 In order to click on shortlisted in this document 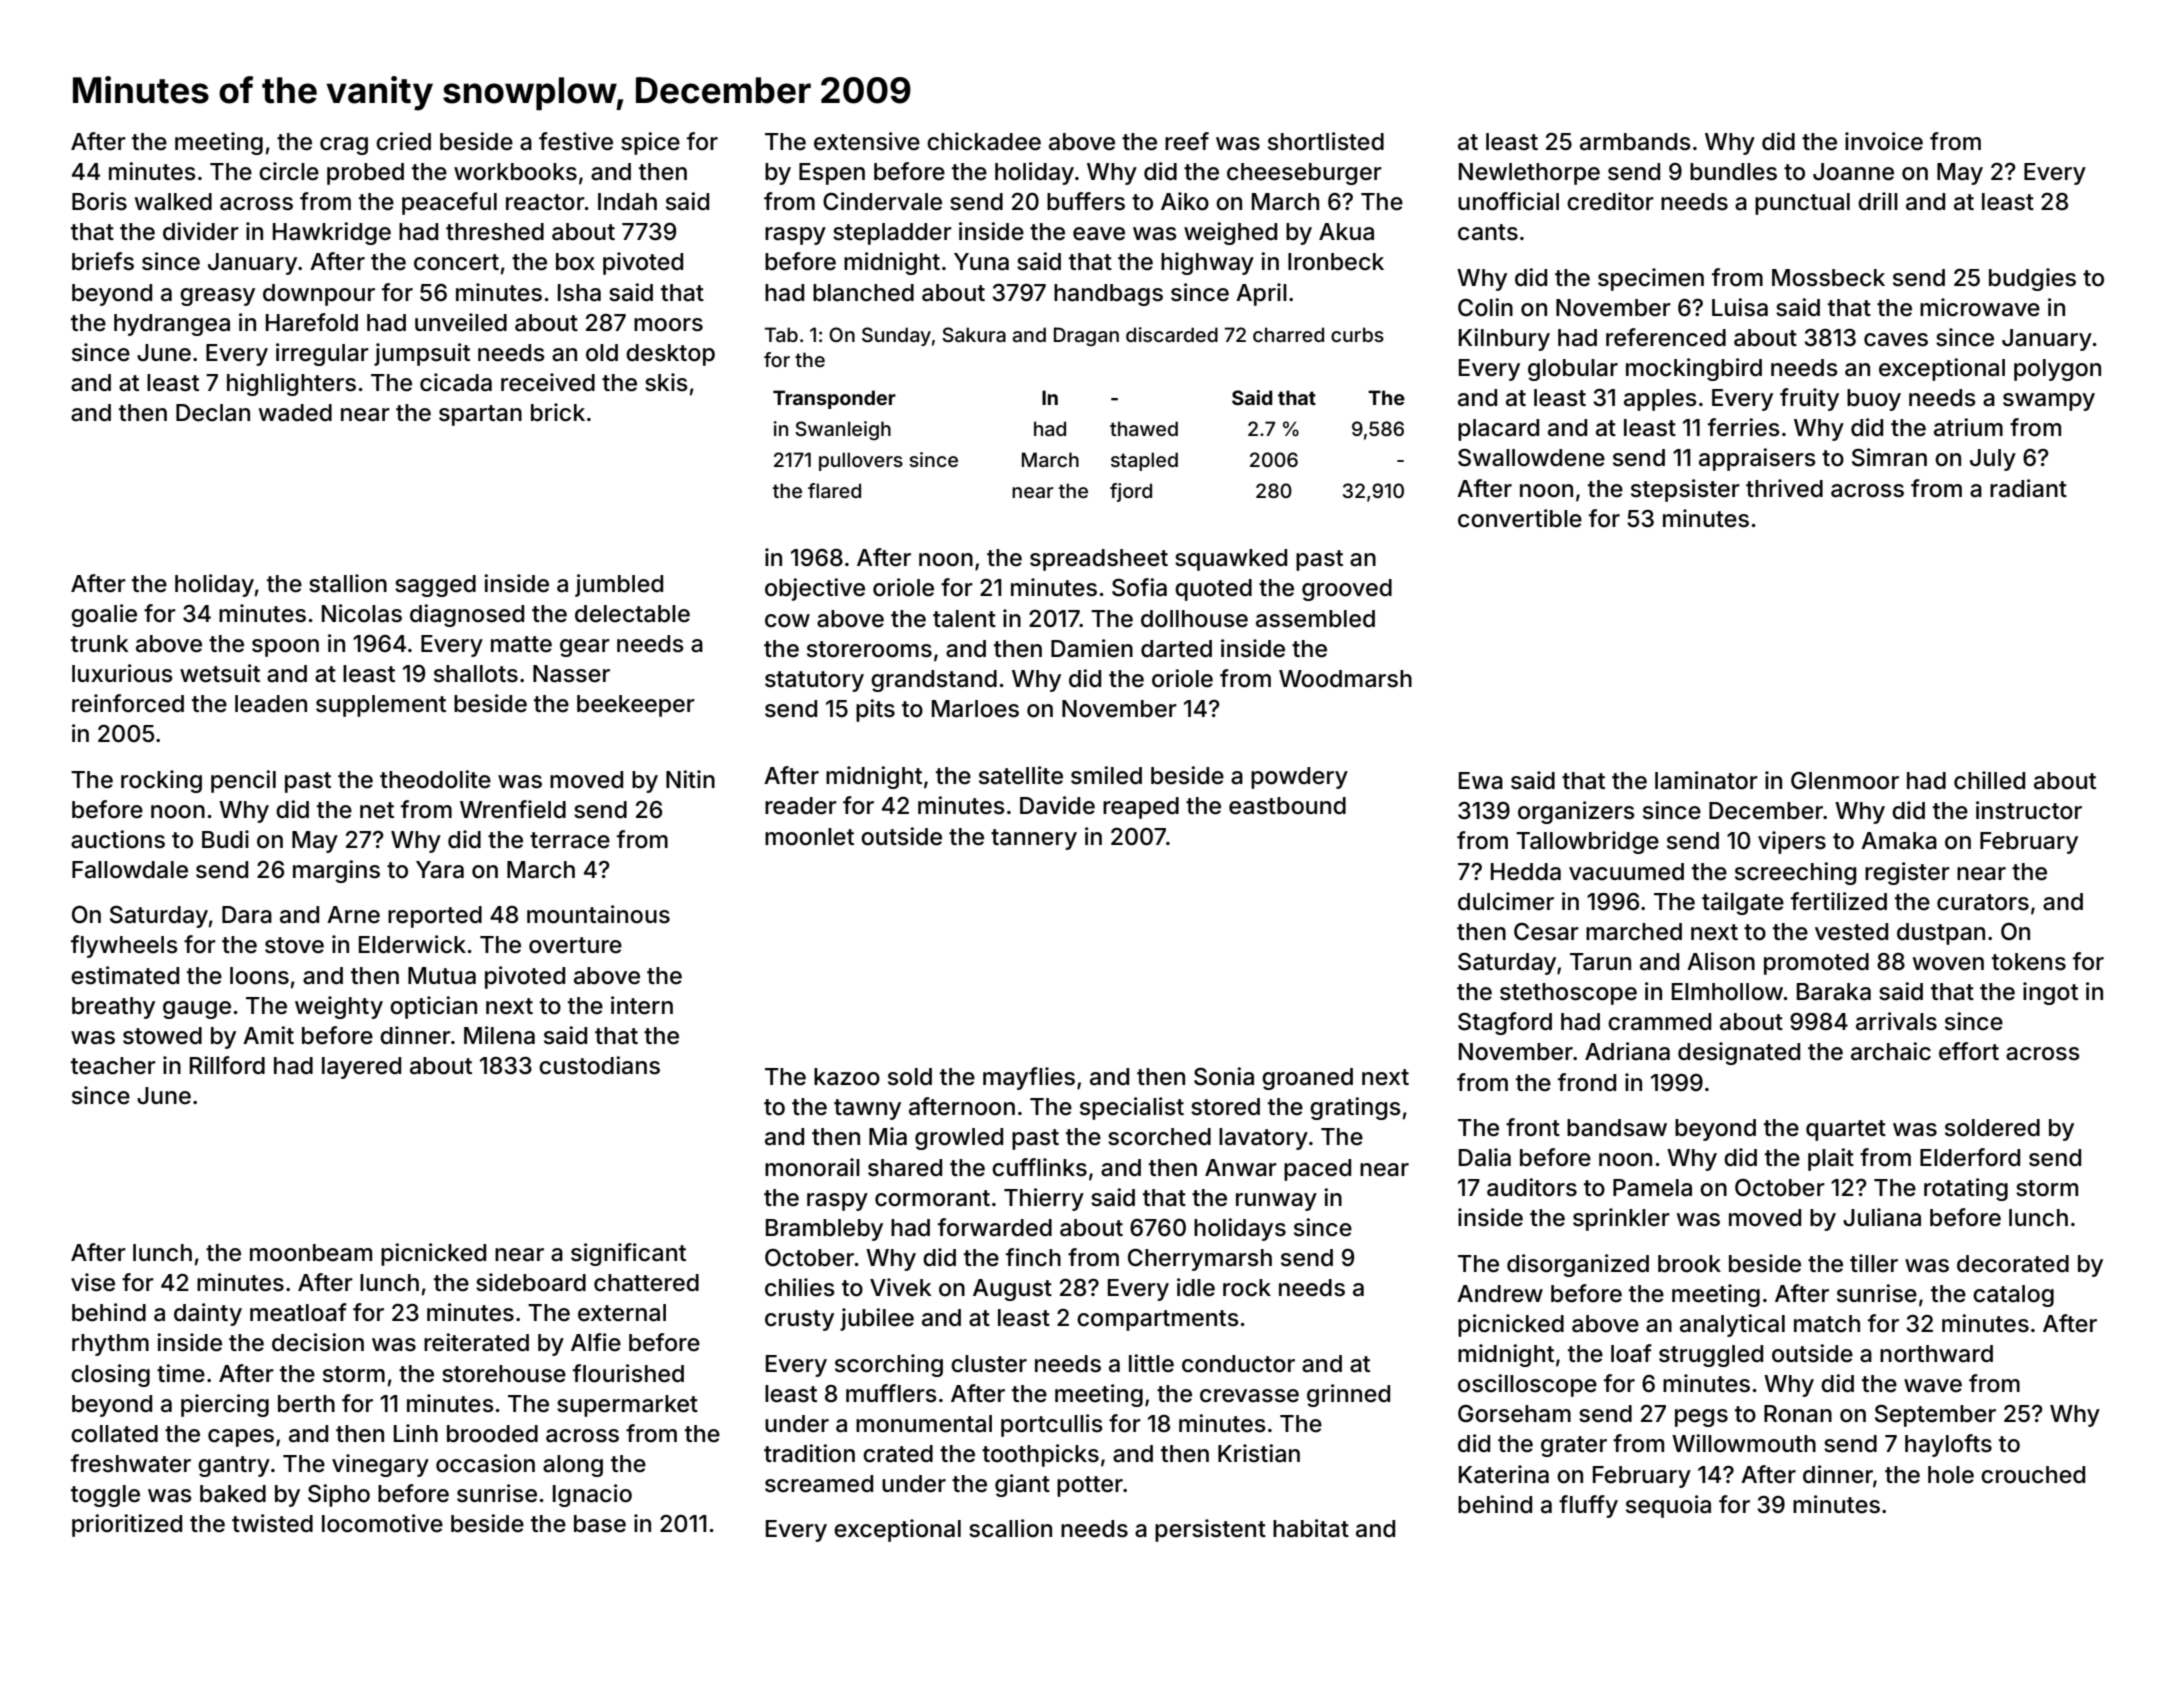, I will do `click(1326, 141)`.
